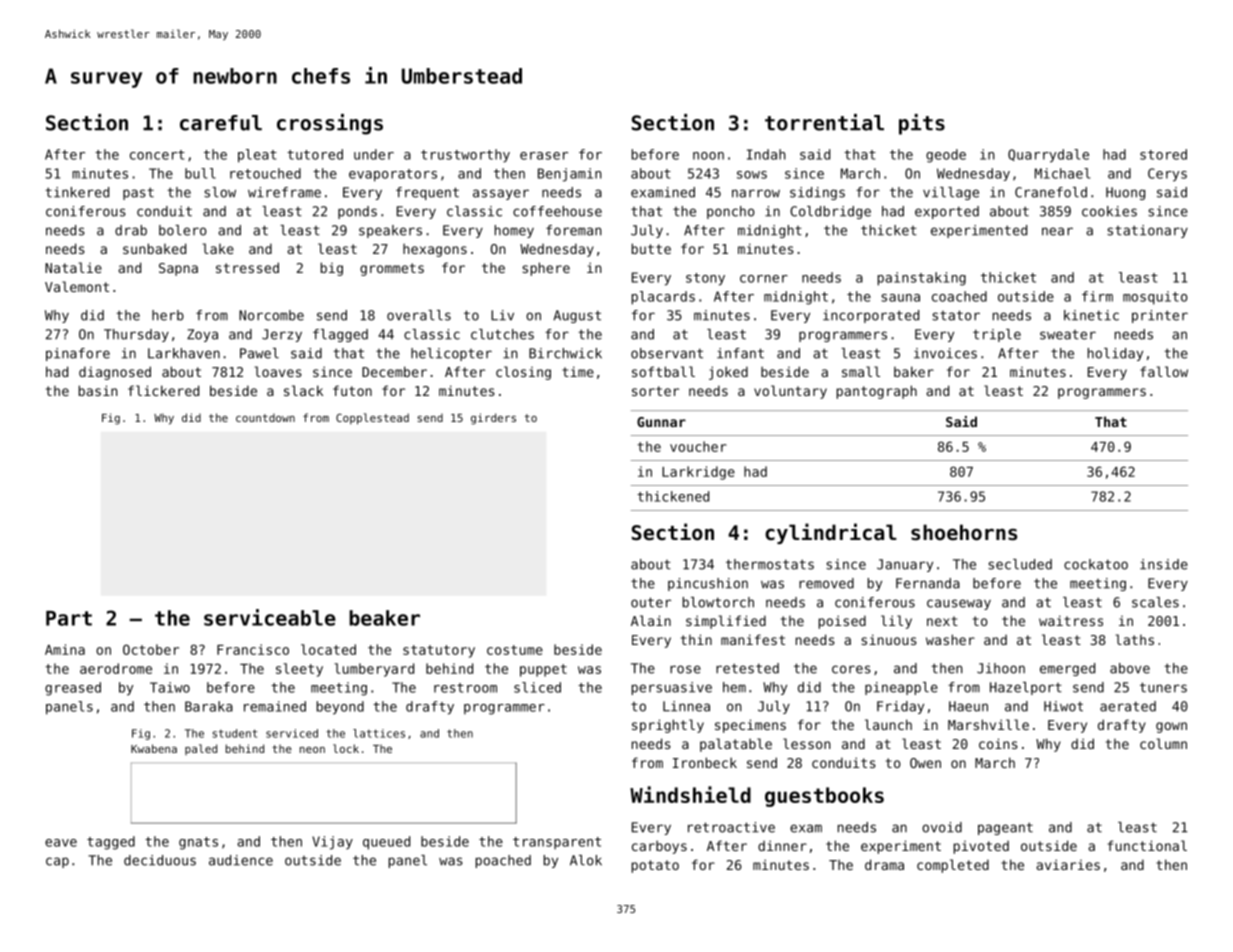 The width and height of the screenshot is (1233, 952). What do you see at coordinates (265, 417) in the screenshot?
I see `countdown` at bounding box center [265, 417].
